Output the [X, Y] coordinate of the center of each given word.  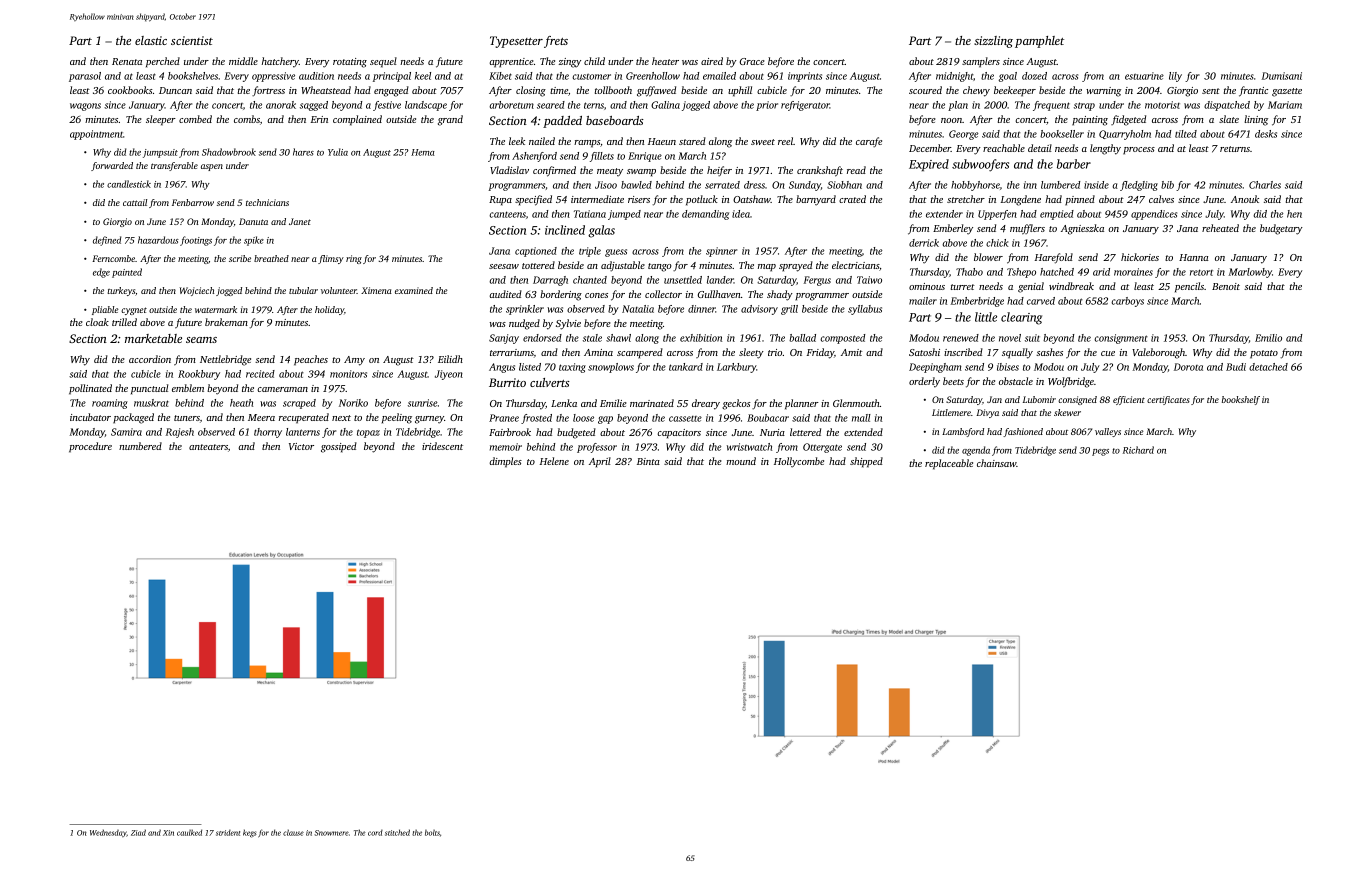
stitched [397, 832]
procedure [90, 447]
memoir [506, 447]
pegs [1100, 452]
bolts [432, 833]
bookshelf [1241, 400]
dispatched [1227, 106]
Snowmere [331, 833]
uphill [740, 91]
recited [260, 374]
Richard [1138, 450]
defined [107, 241]
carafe [869, 142]
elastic [151, 40]
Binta [648, 461]
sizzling [993, 42]
